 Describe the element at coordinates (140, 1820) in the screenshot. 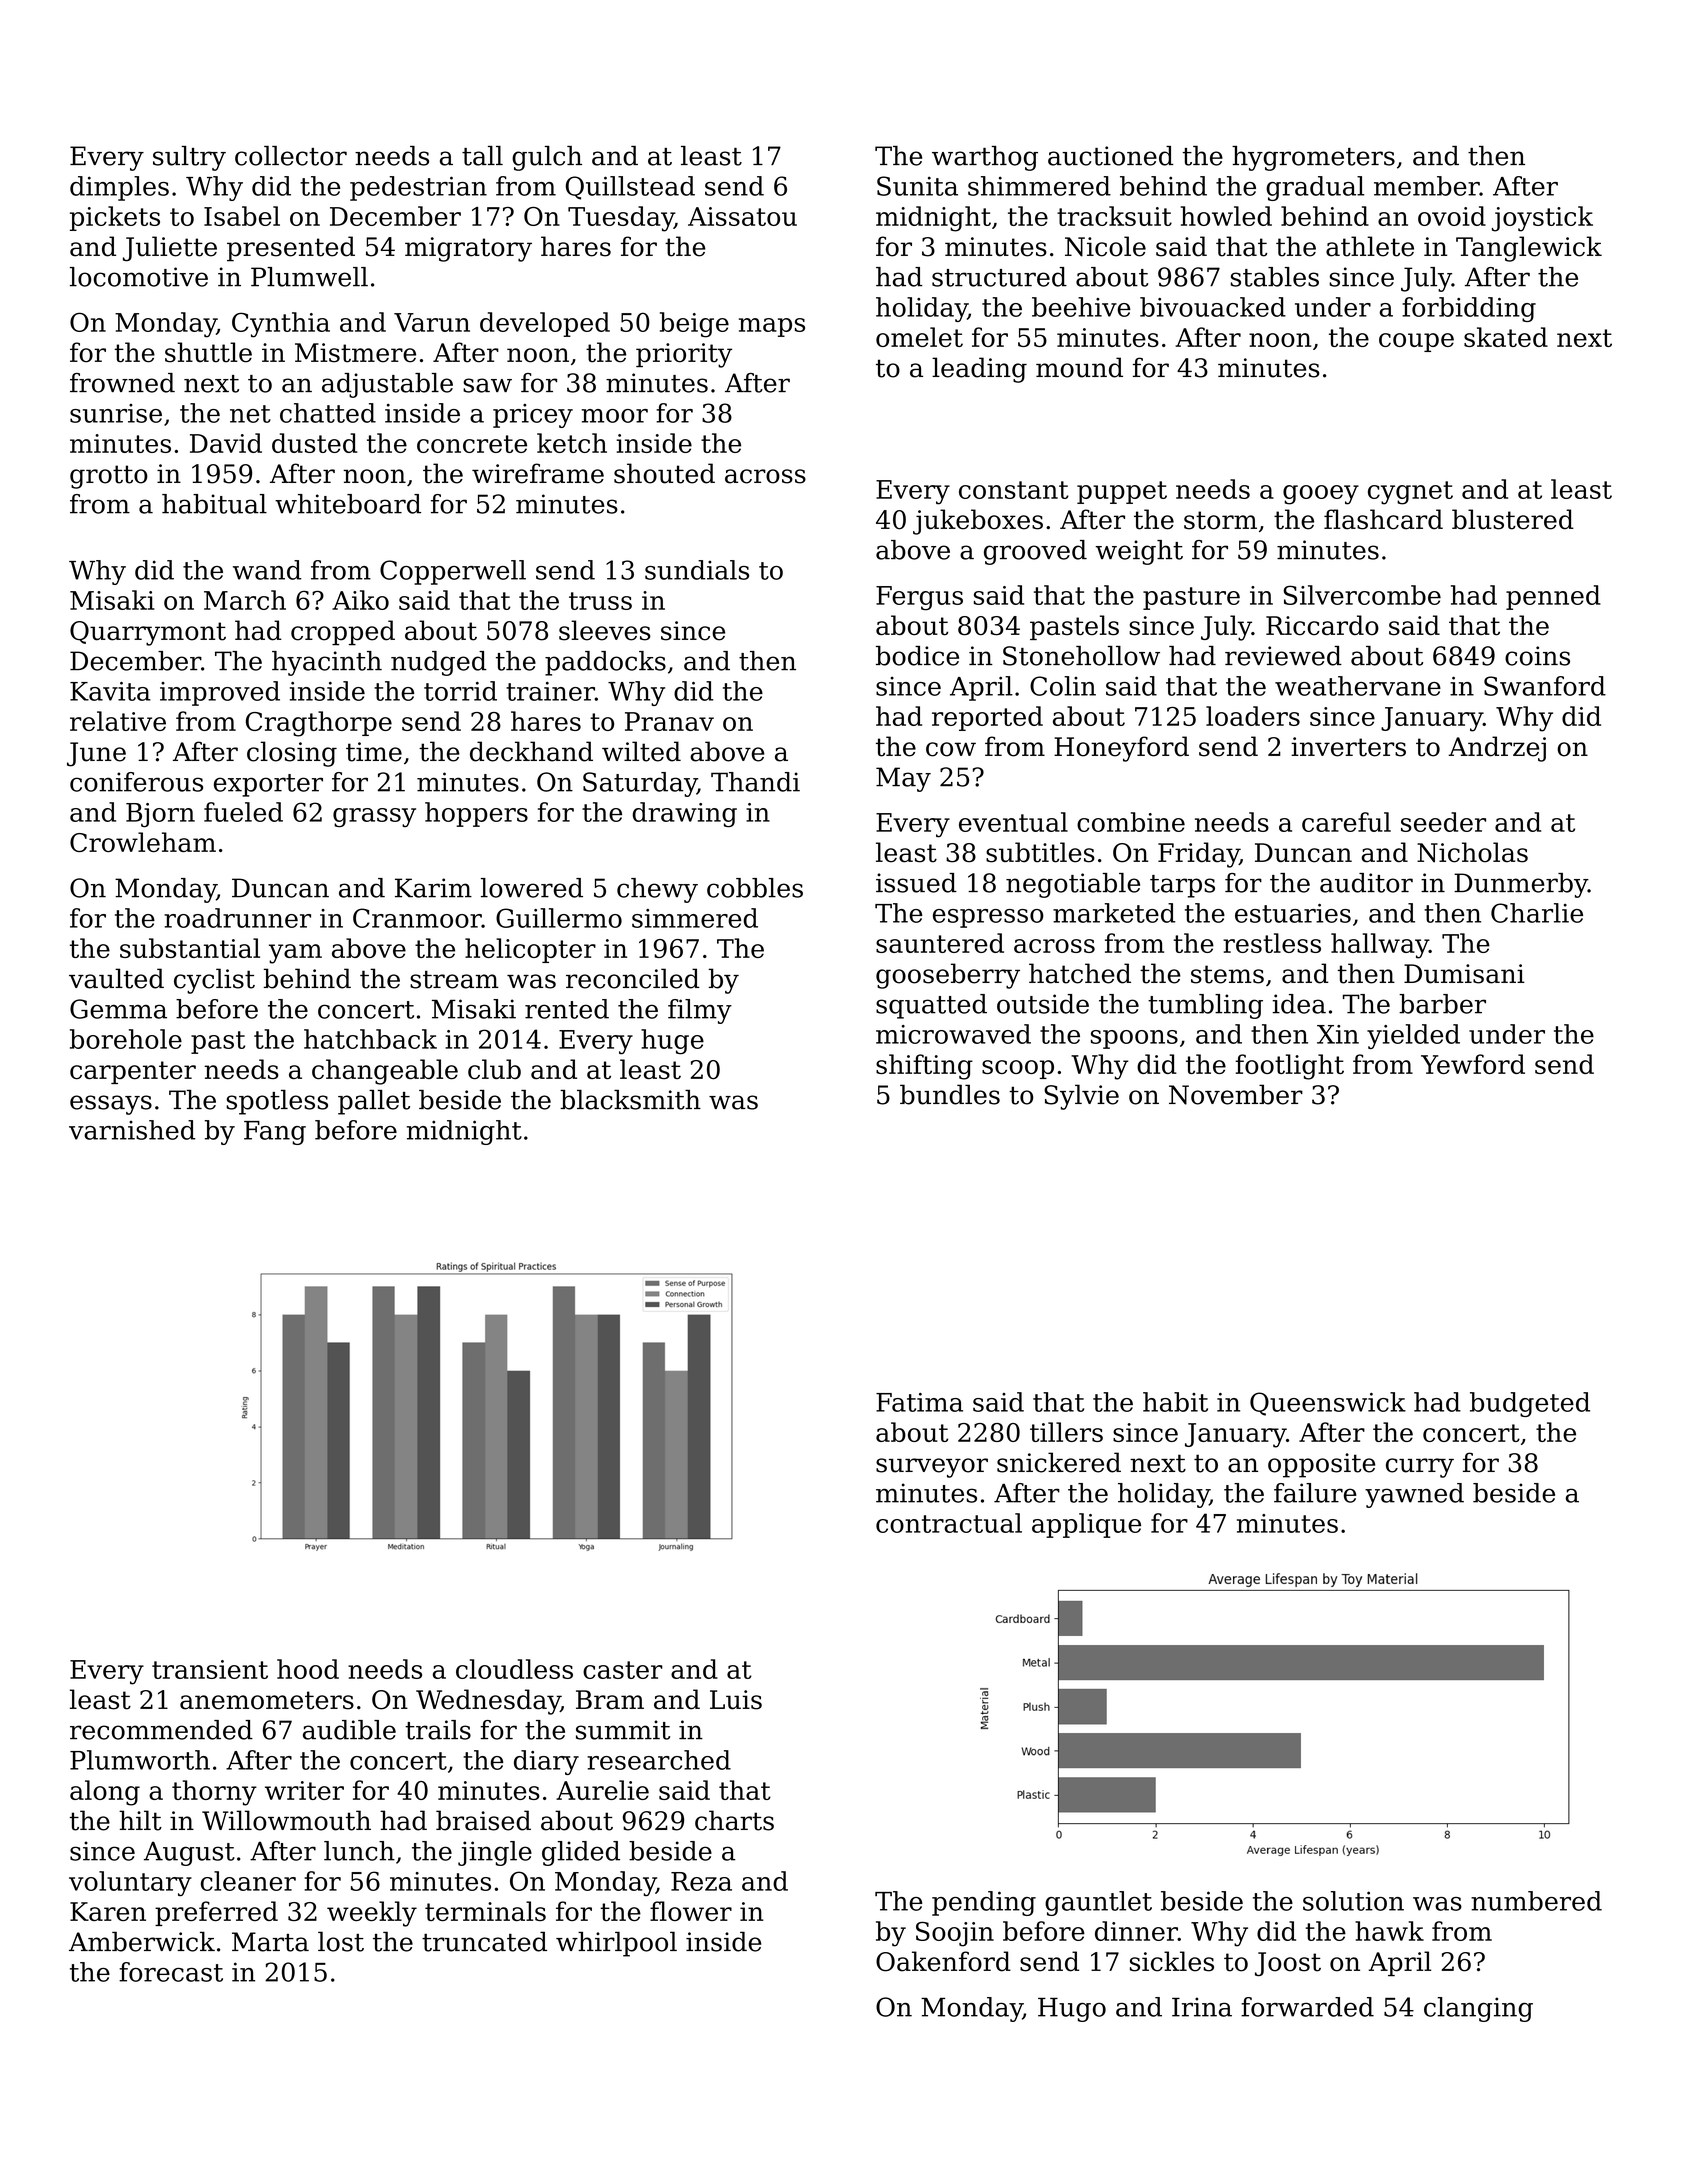

I see `hilt` at that location.
